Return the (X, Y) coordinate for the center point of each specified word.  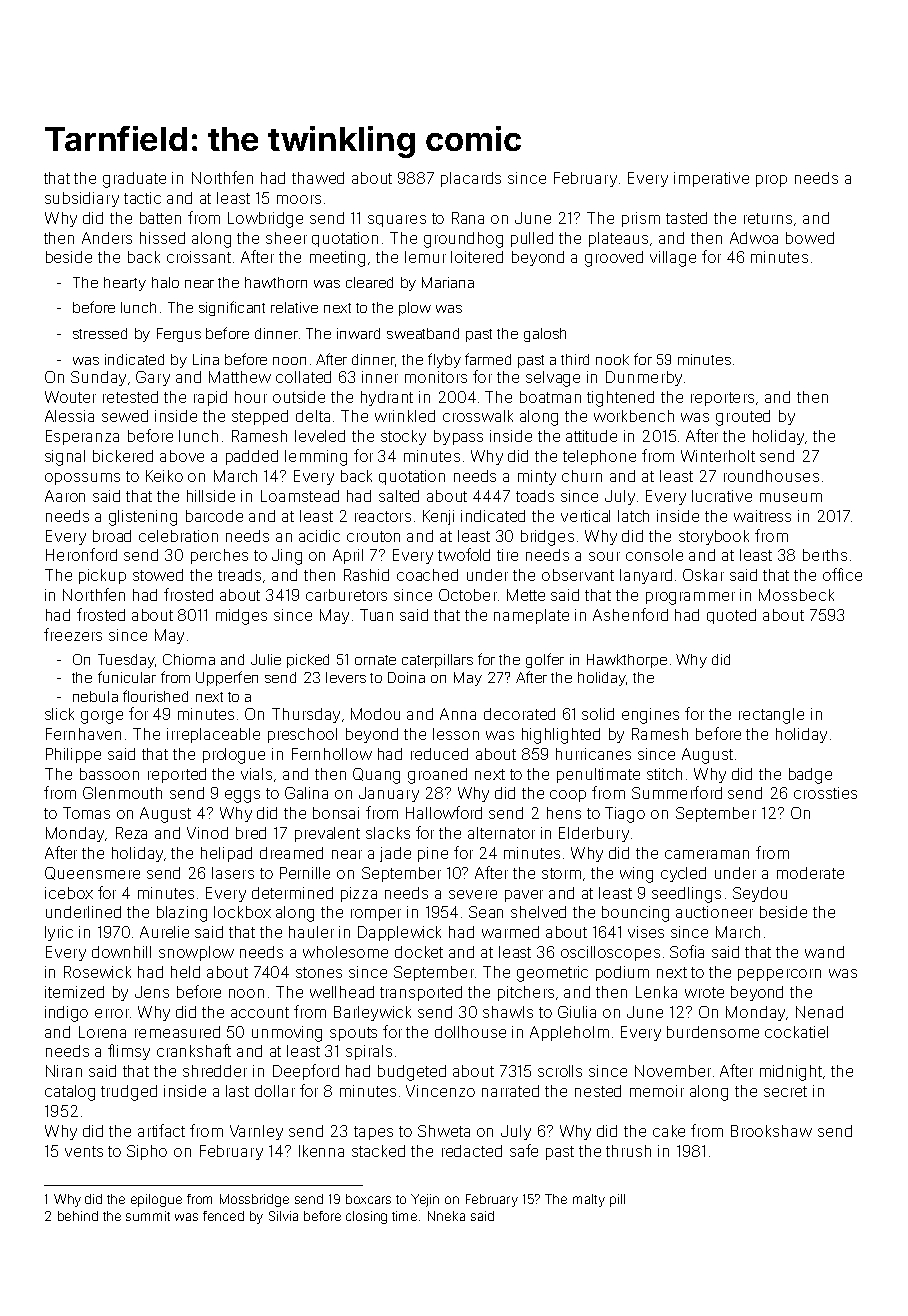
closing (366, 1217)
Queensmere (92, 873)
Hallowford (444, 812)
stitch (664, 774)
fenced (223, 1216)
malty (589, 1200)
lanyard (646, 576)
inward (358, 333)
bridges (547, 538)
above (182, 456)
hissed (162, 238)
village (673, 259)
